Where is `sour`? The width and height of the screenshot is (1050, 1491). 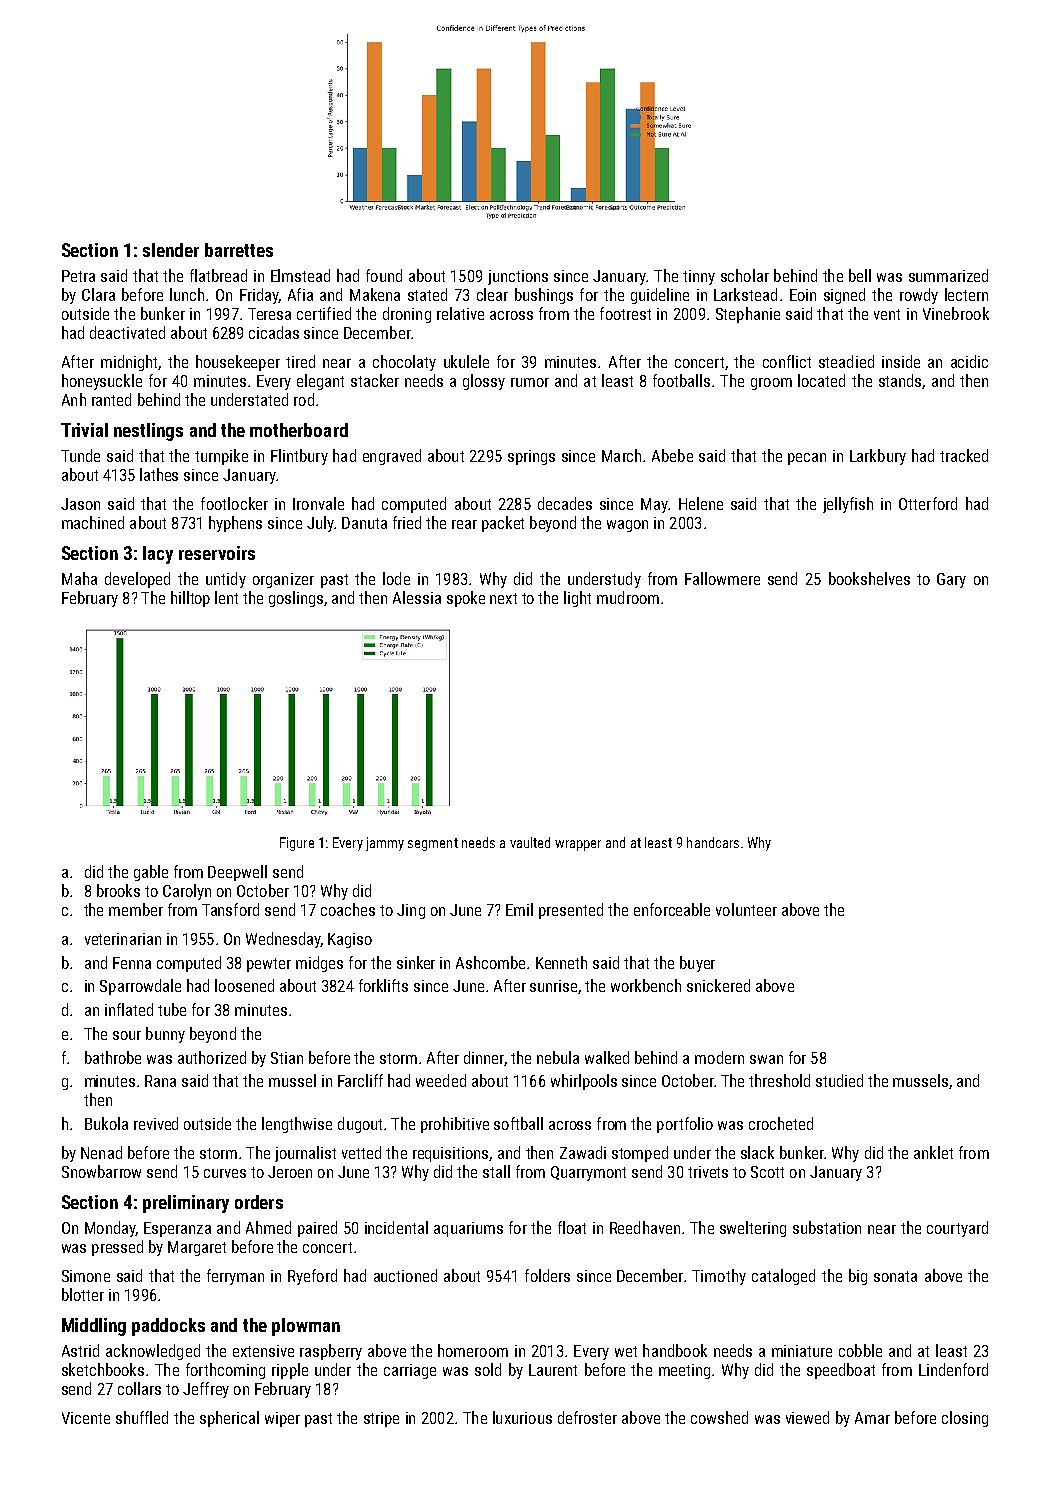
sour is located at coordinates (127, 1035).
